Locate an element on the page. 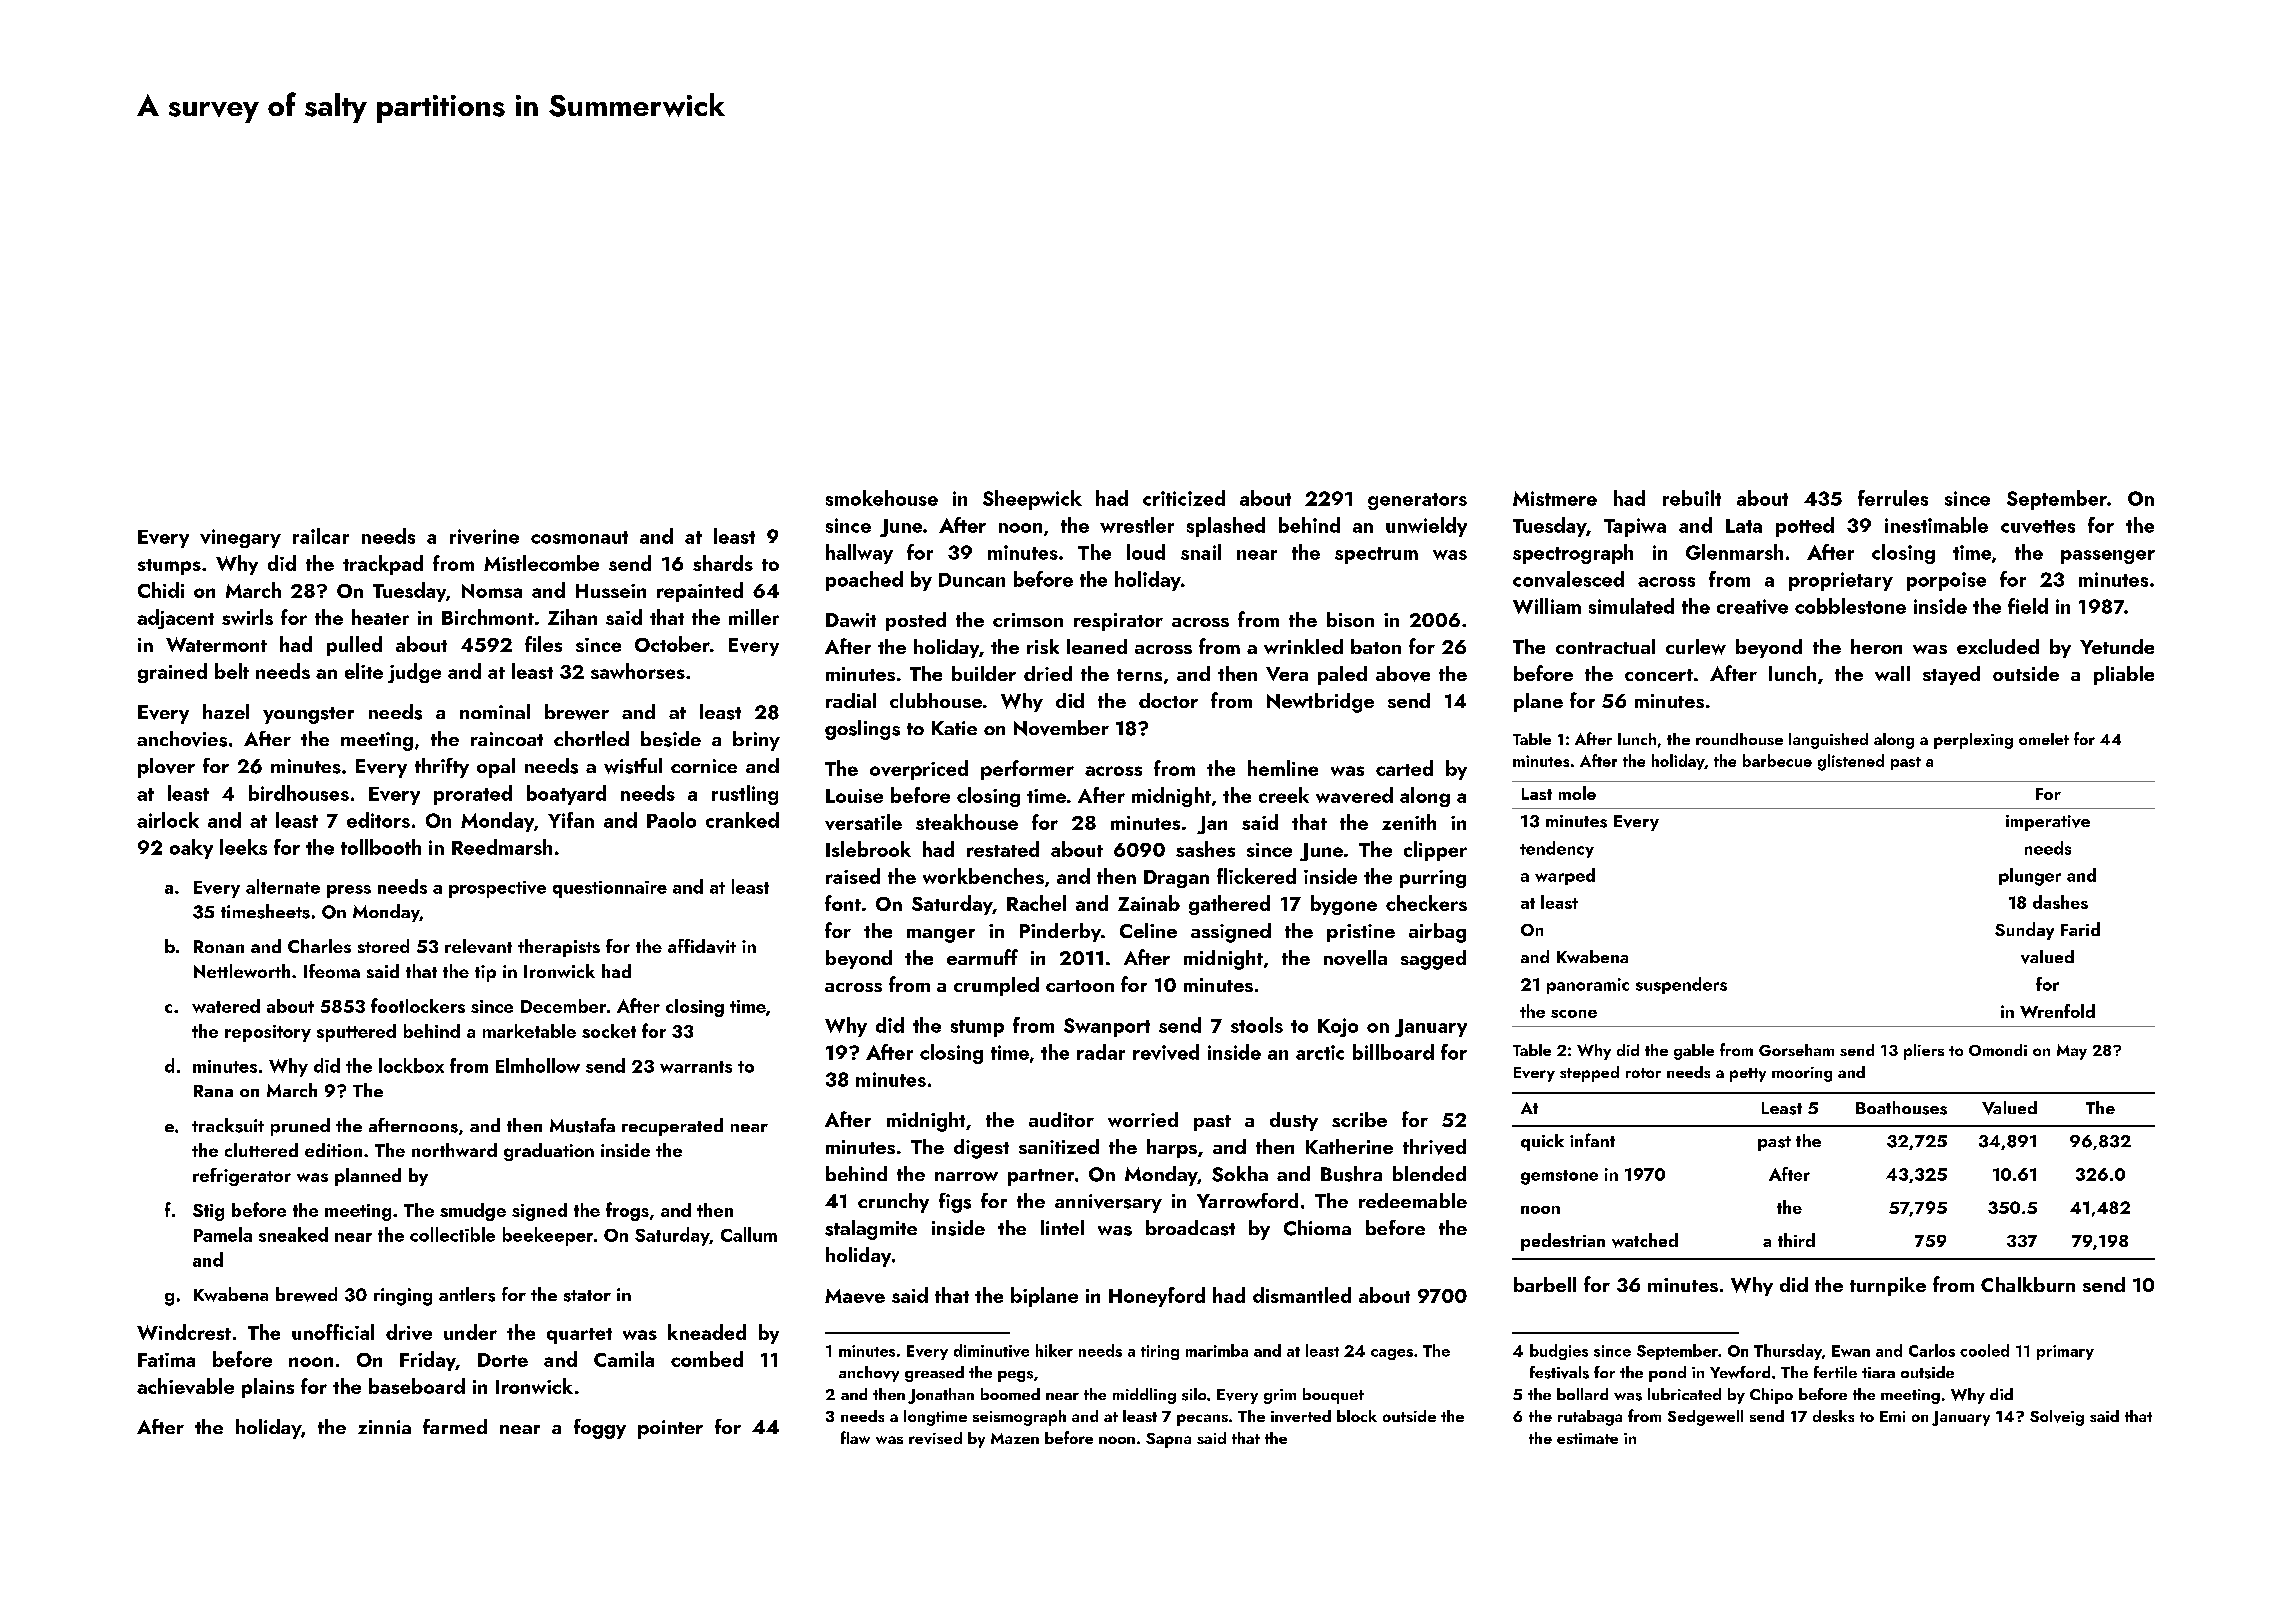  drive is located at coordinates (409, 1332).
